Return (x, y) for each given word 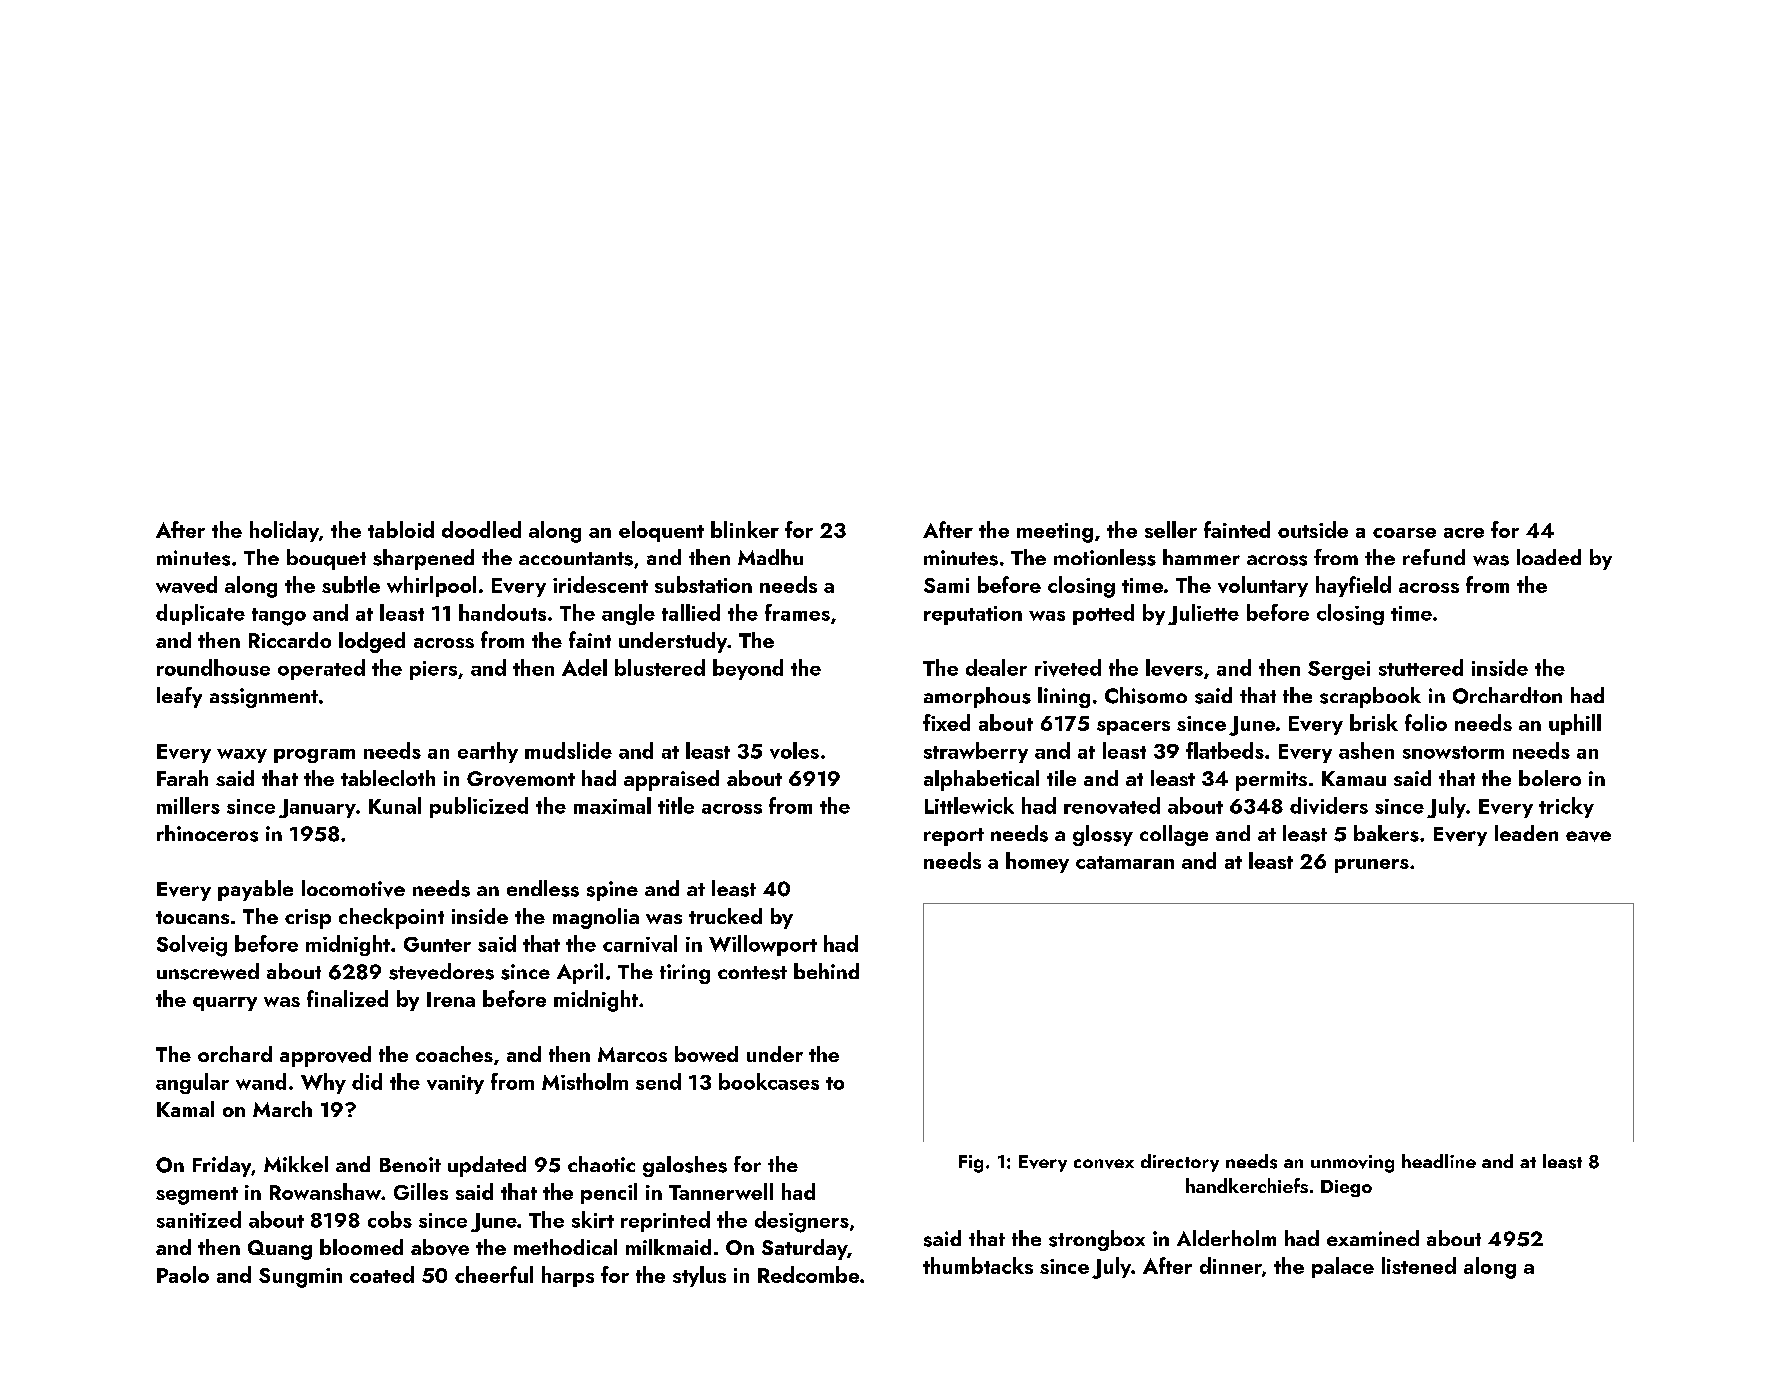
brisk (1374, 722)
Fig (971, 1164)
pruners (1372, 866)
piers (433, 670)
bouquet (326, 559)
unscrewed (208, 971)
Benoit (410, 1164)
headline (1439, 1161)
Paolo (183, 1274)
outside (1313, 529)
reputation (973, 615)
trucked (725, 916)
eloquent (661, 531)
